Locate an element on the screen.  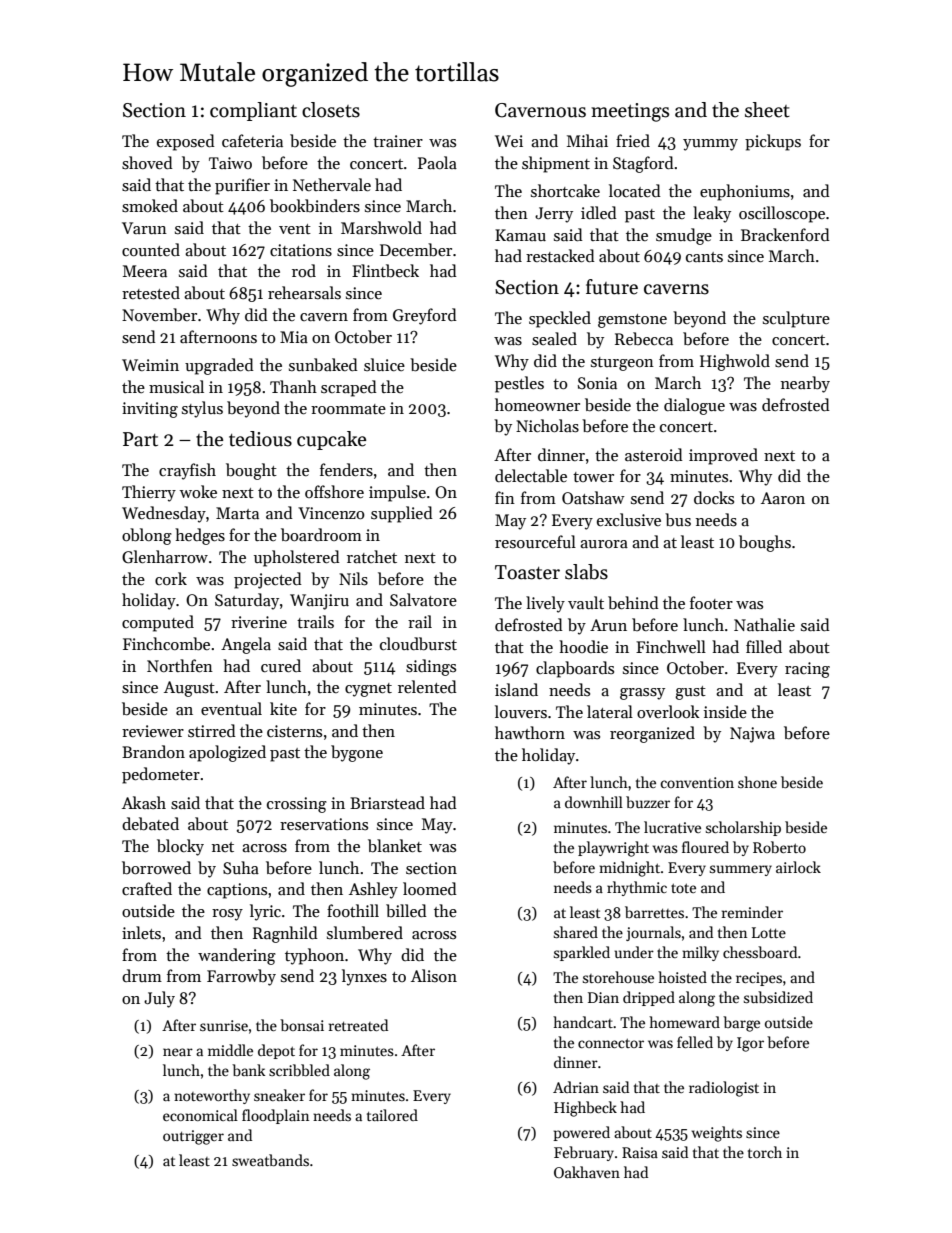
dialogue is located at coordinates (694, 406).
